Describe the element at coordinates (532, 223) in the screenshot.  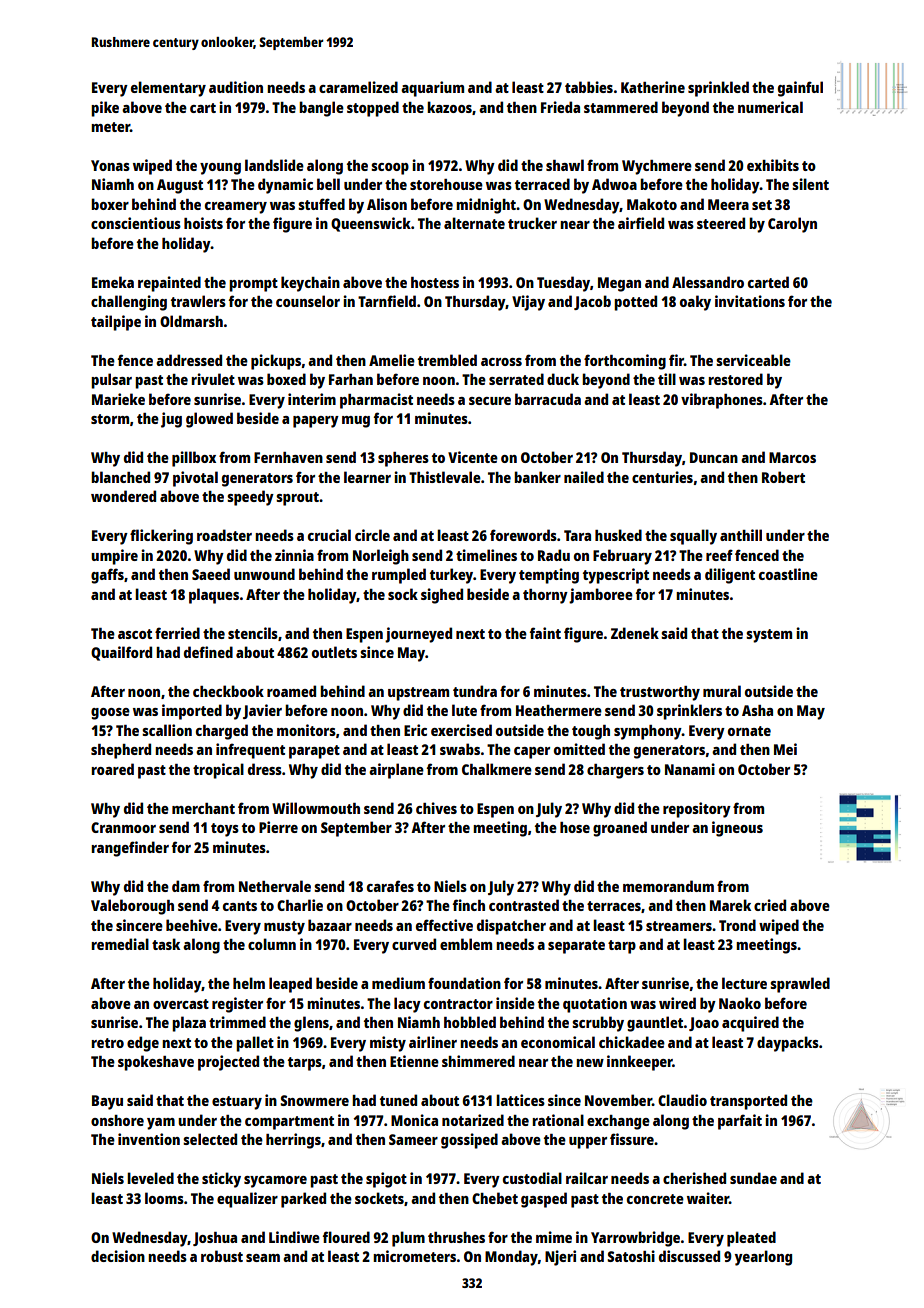
I see `trucker` at that location.
